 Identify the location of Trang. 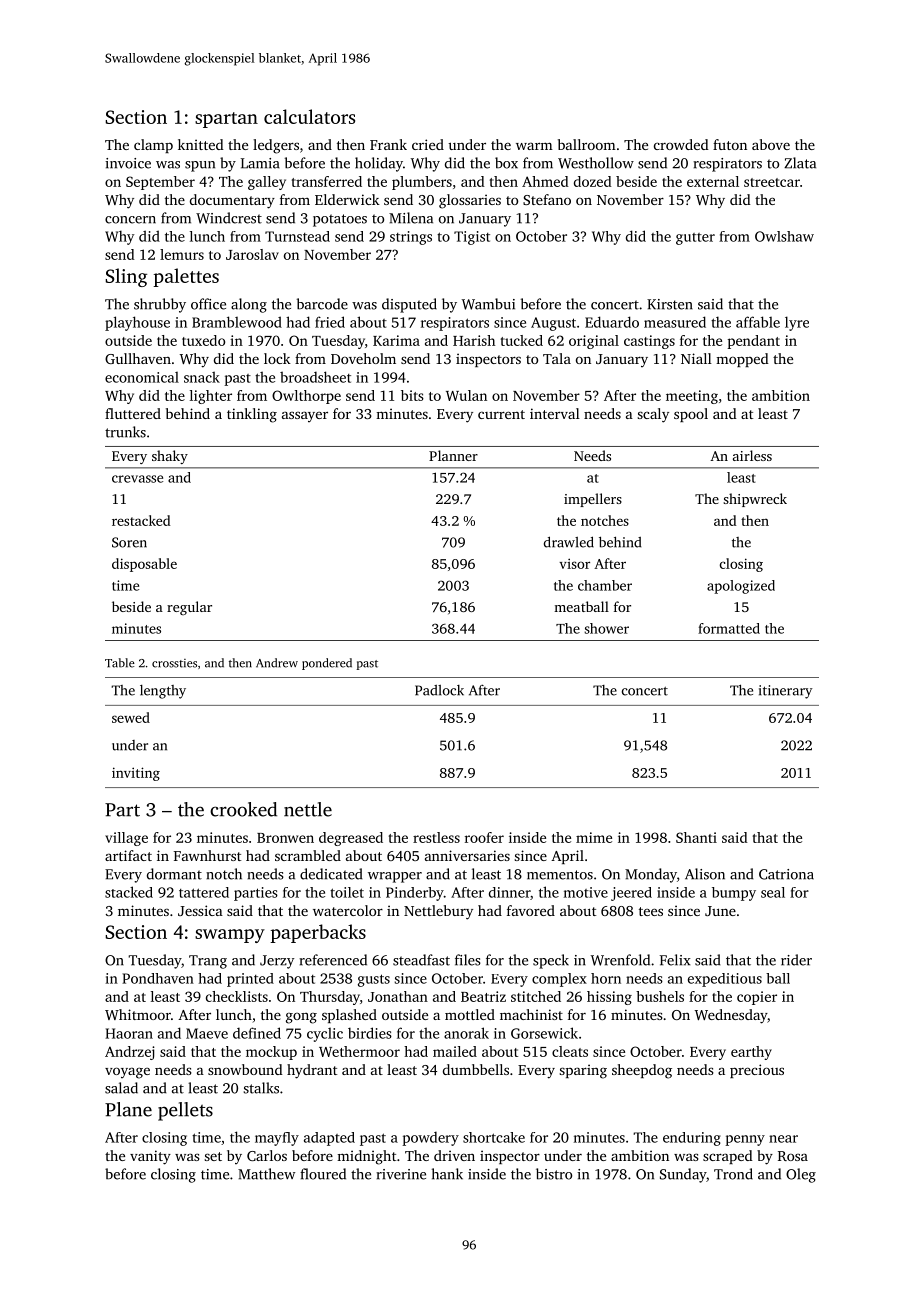
(208, 962).
